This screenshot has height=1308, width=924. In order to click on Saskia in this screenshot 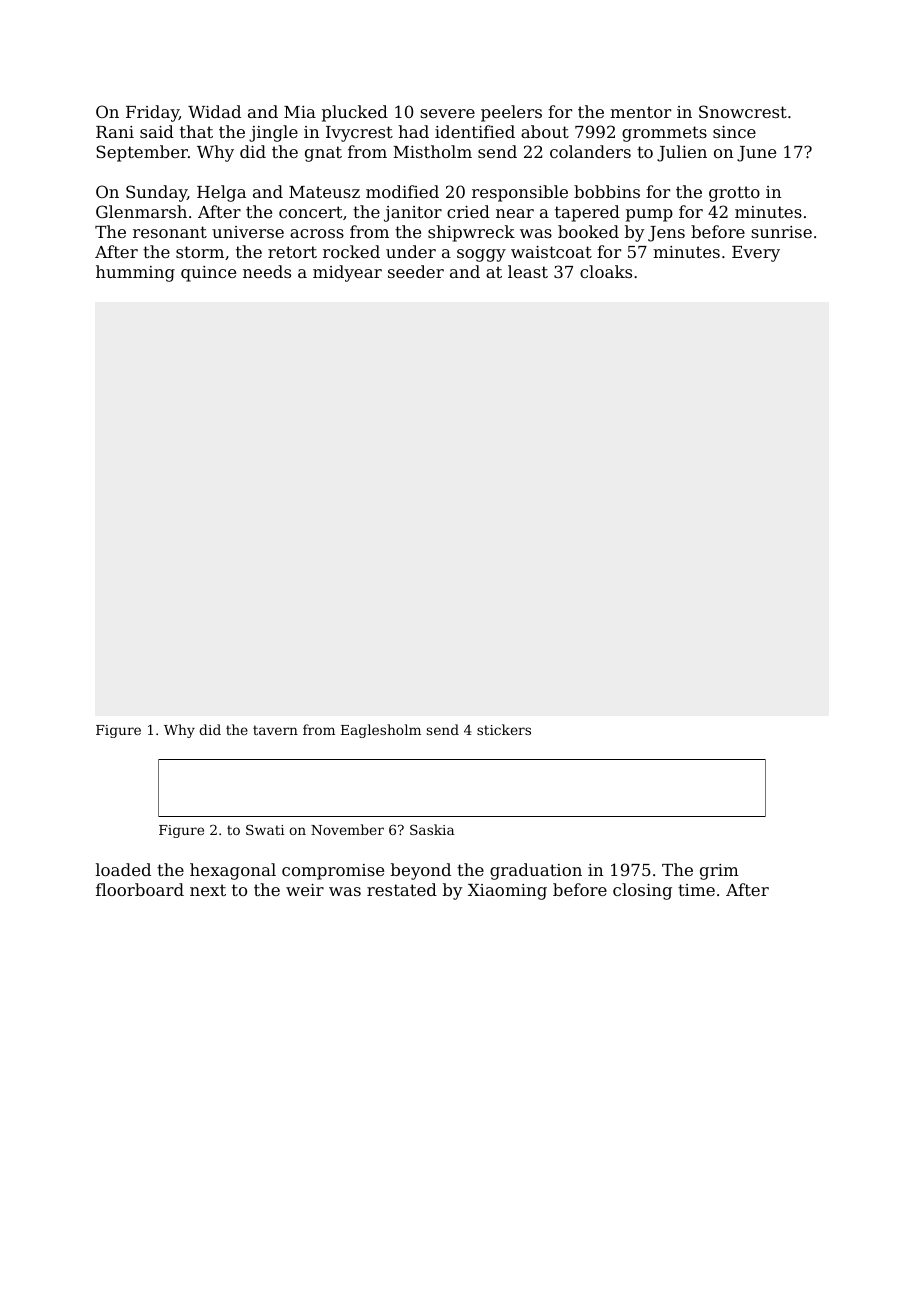, I will do `click(432, 829)`.
